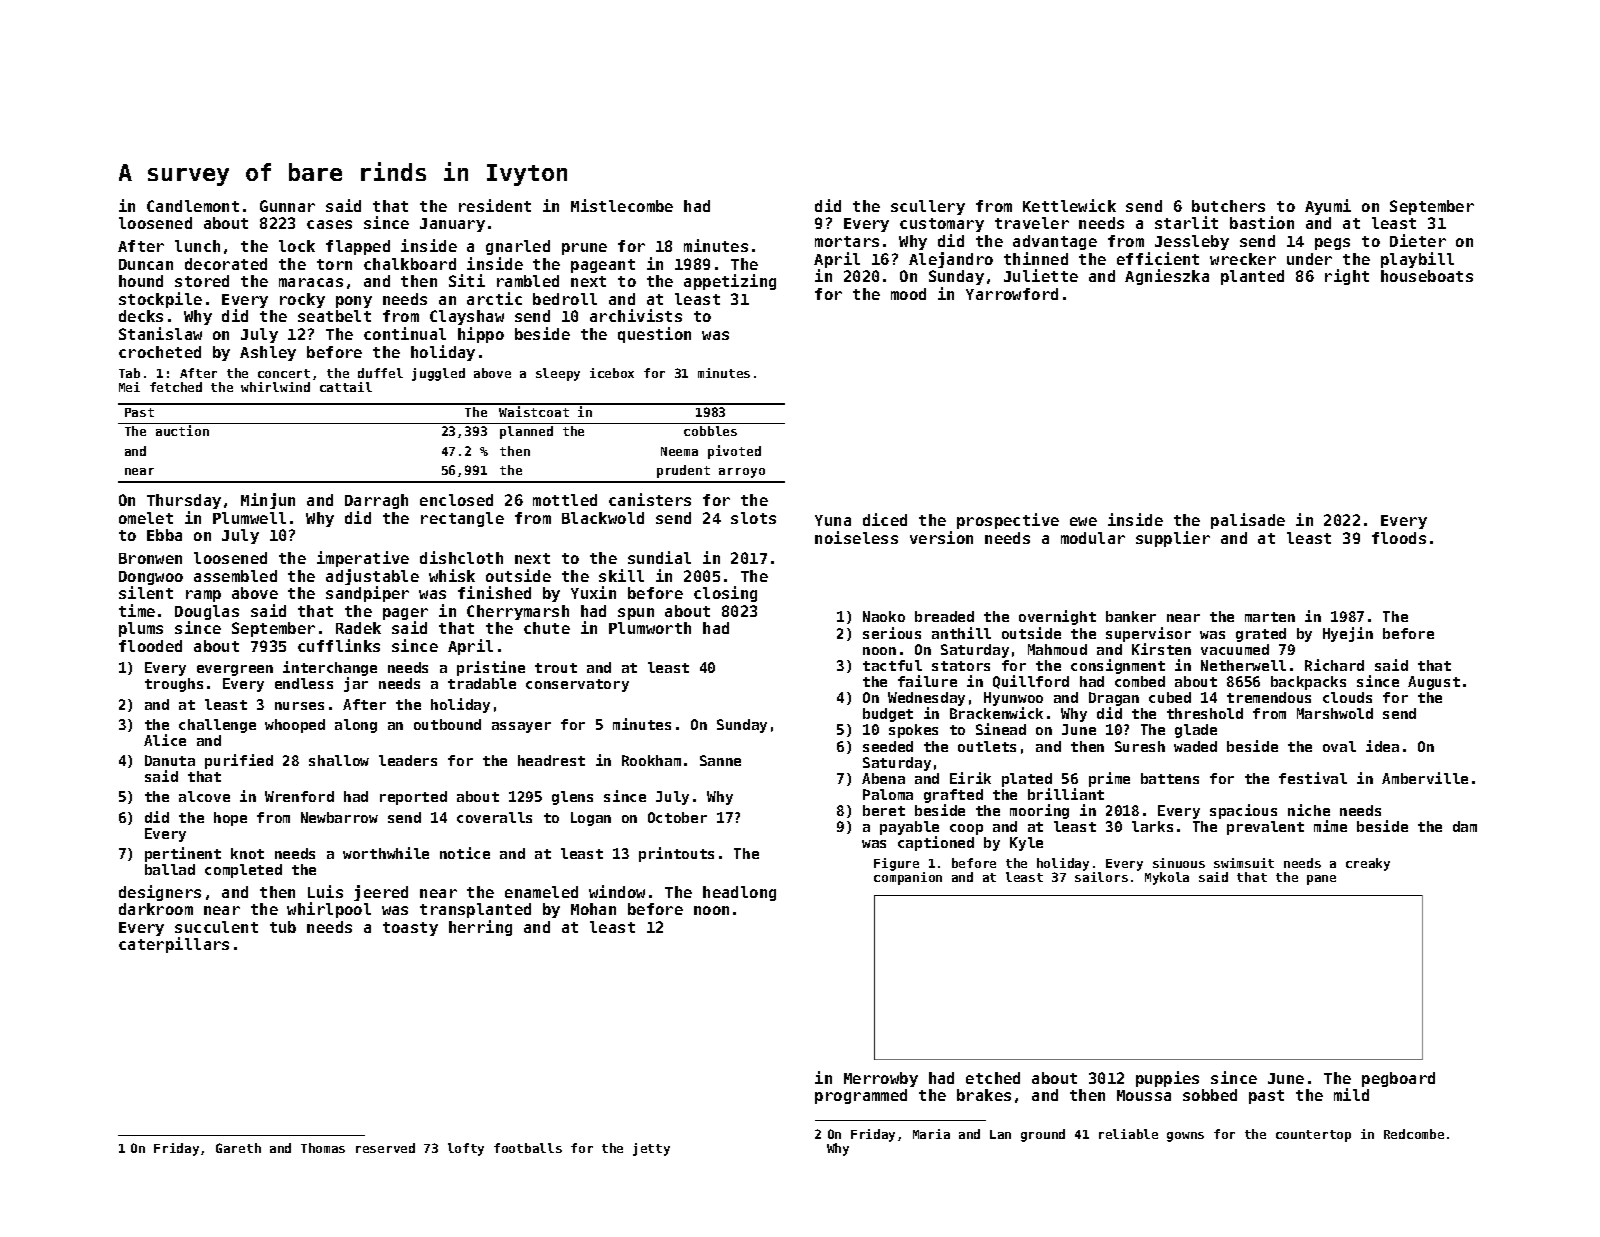 The width and height of the document is (1600, 1237). I want to click on Kettlewick, so click(1069, 205).
